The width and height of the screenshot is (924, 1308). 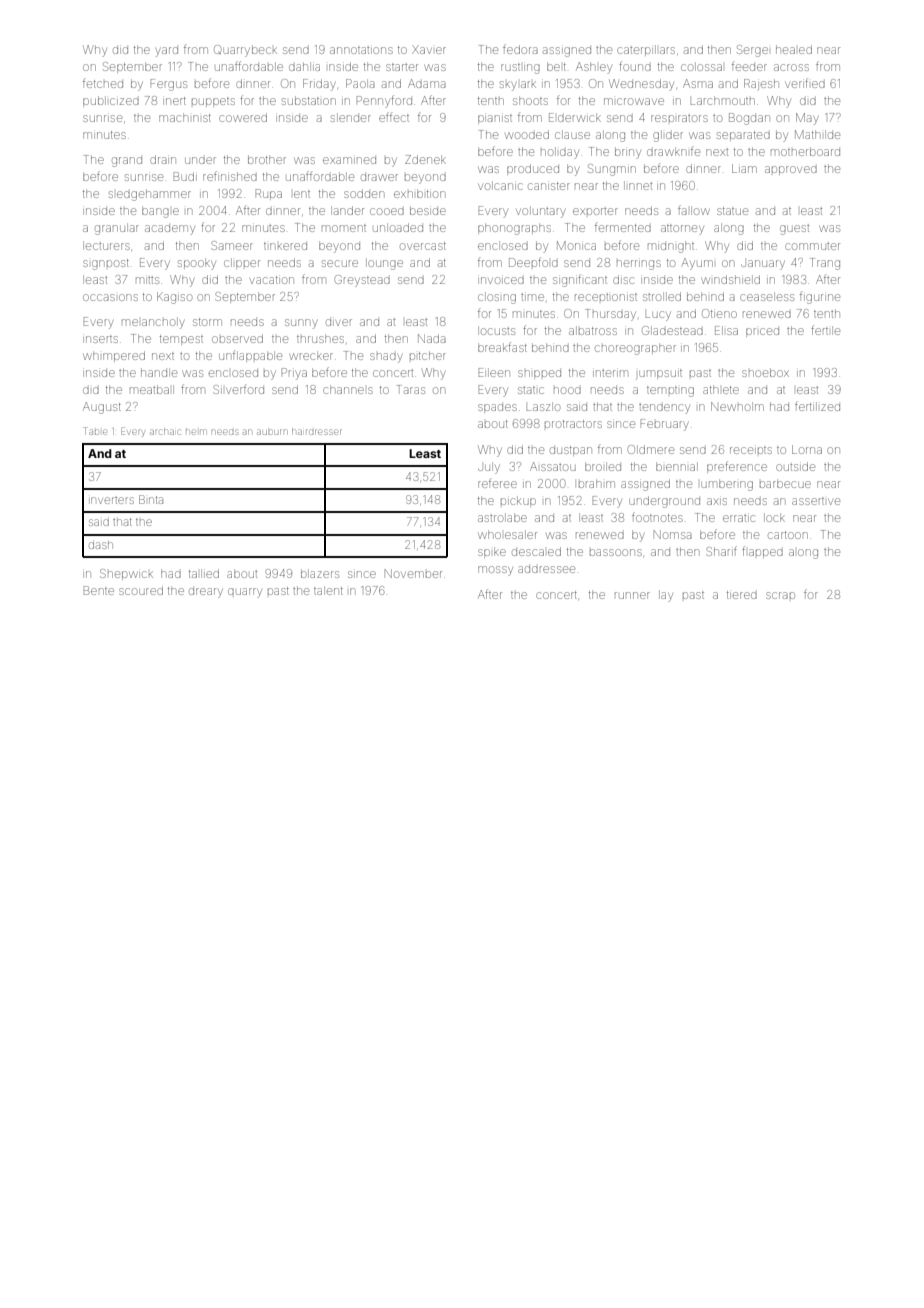 I want to click on fedora, so click(x=520, y=49).
